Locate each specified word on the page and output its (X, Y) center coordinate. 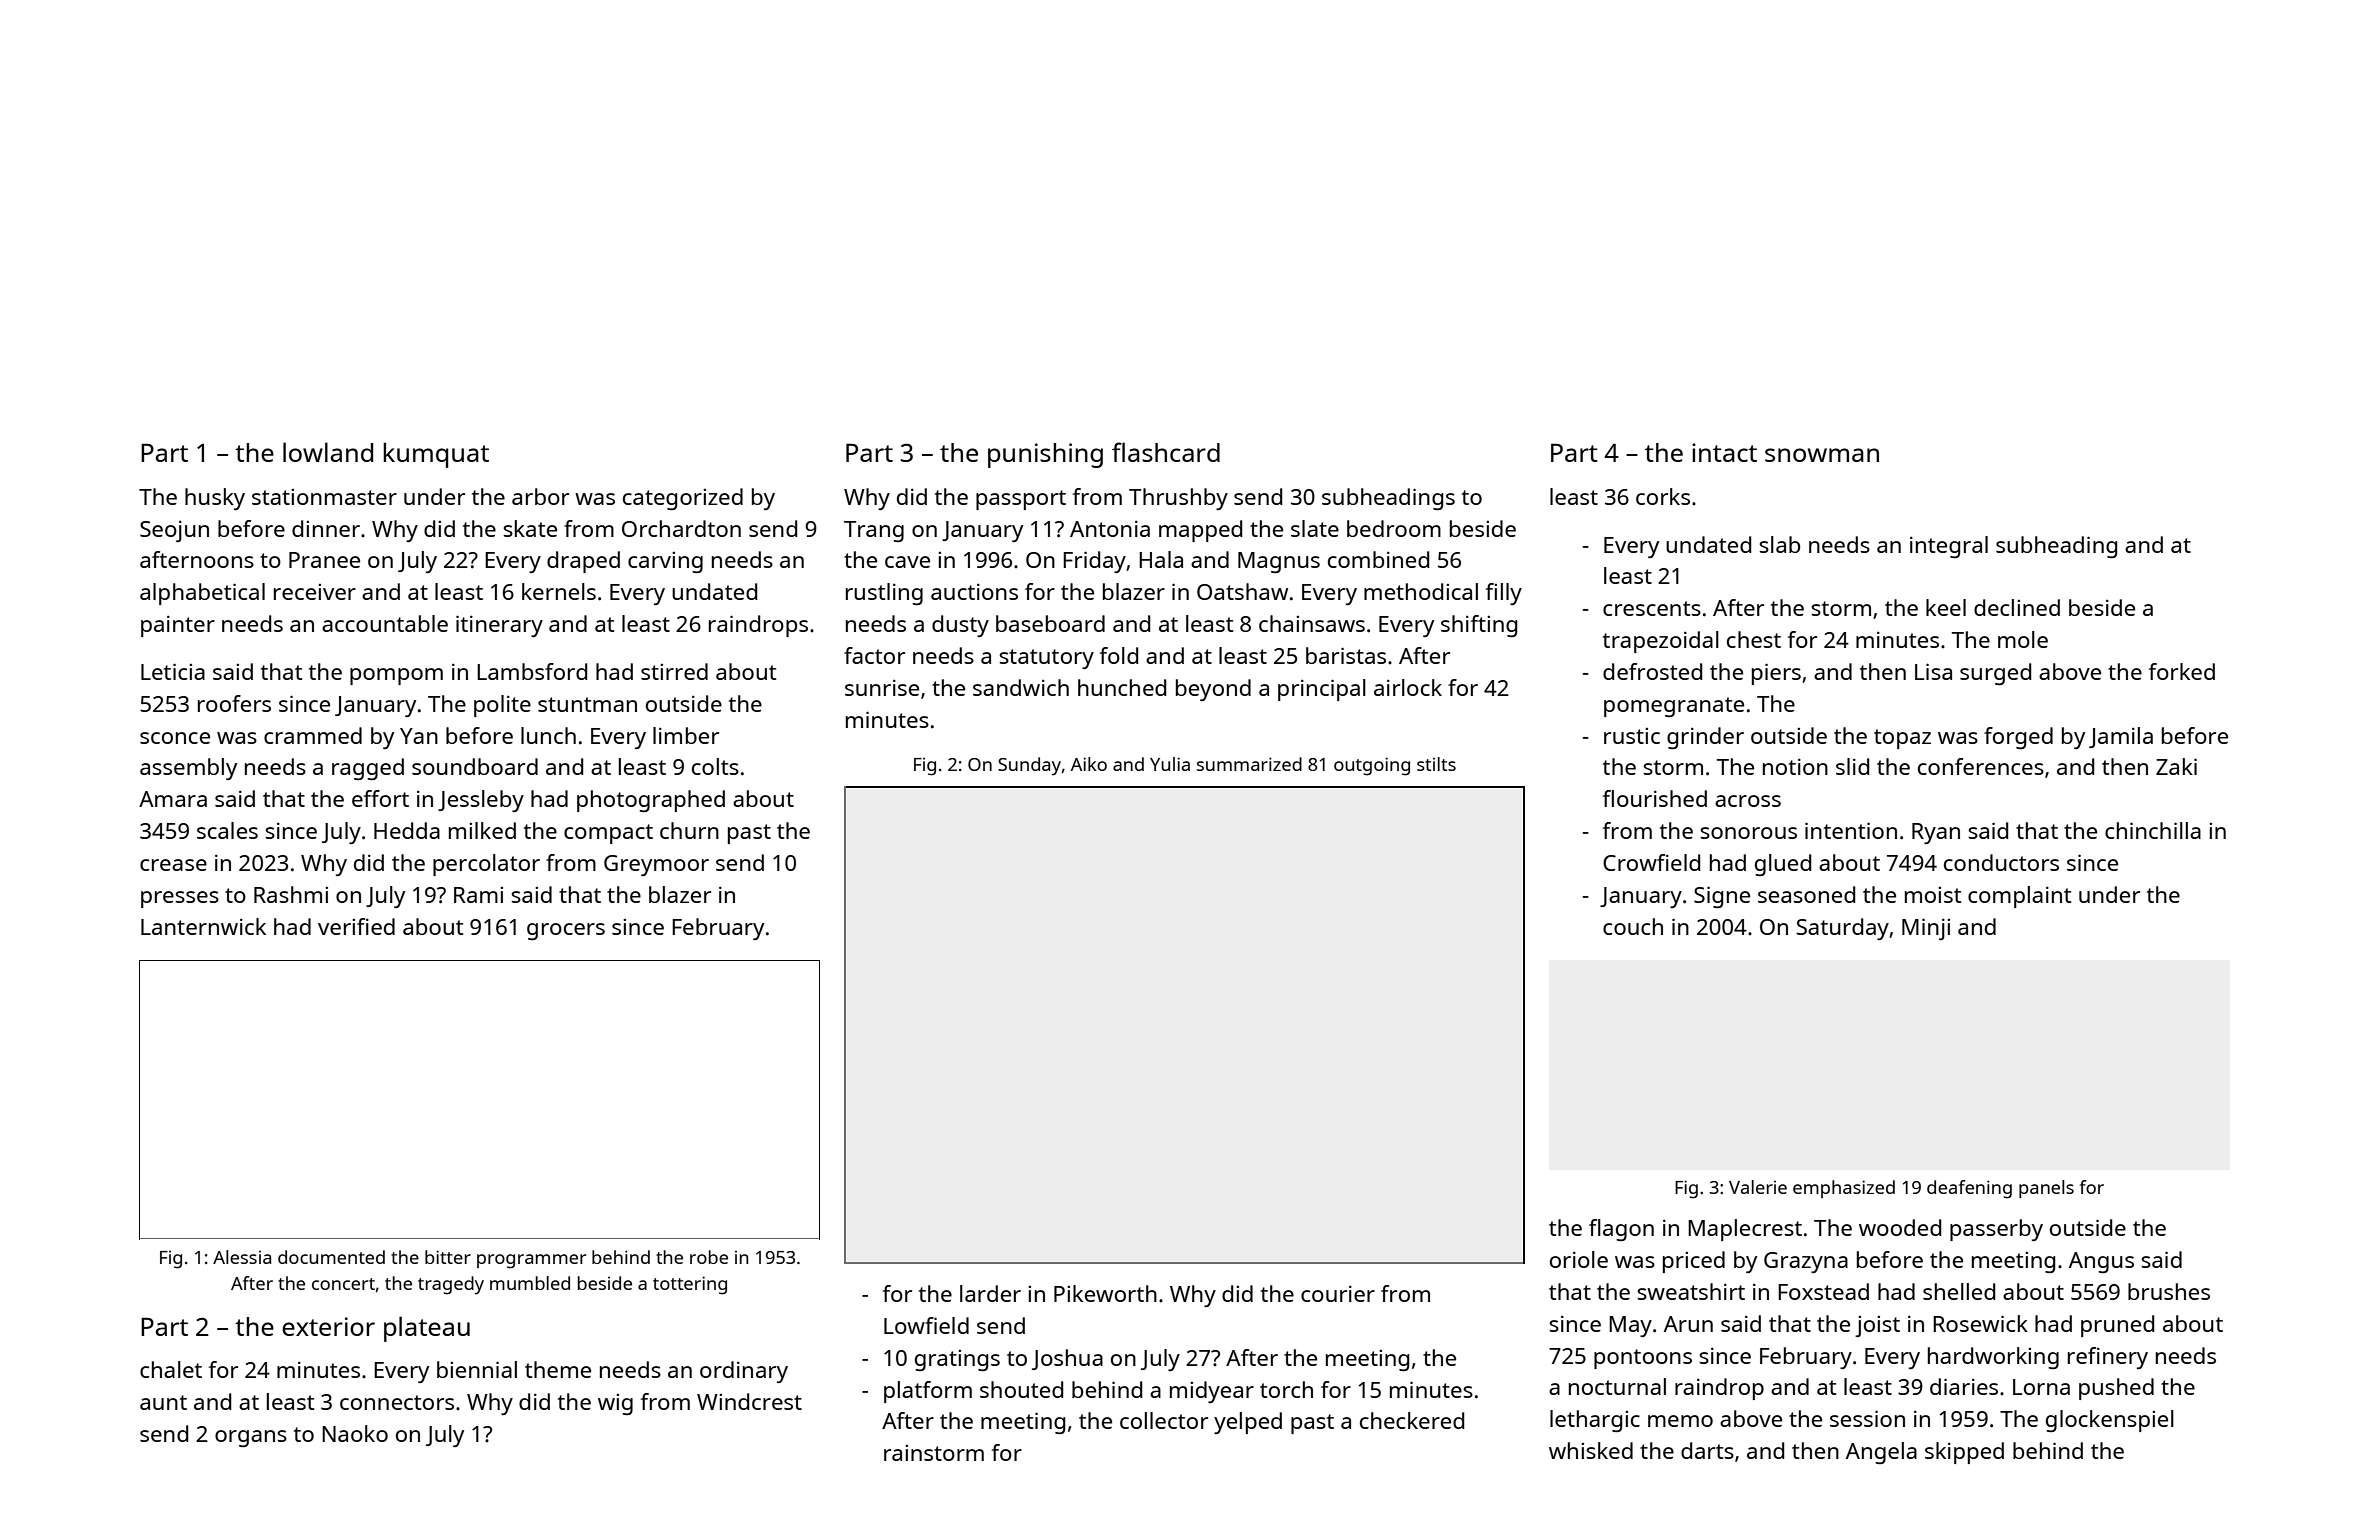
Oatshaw (1242, 591)
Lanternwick (203, 926)
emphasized (1844, 1189)
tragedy (451, 1285)
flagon (1621, 1230)
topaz (1902, 739)
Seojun (174, 531)
